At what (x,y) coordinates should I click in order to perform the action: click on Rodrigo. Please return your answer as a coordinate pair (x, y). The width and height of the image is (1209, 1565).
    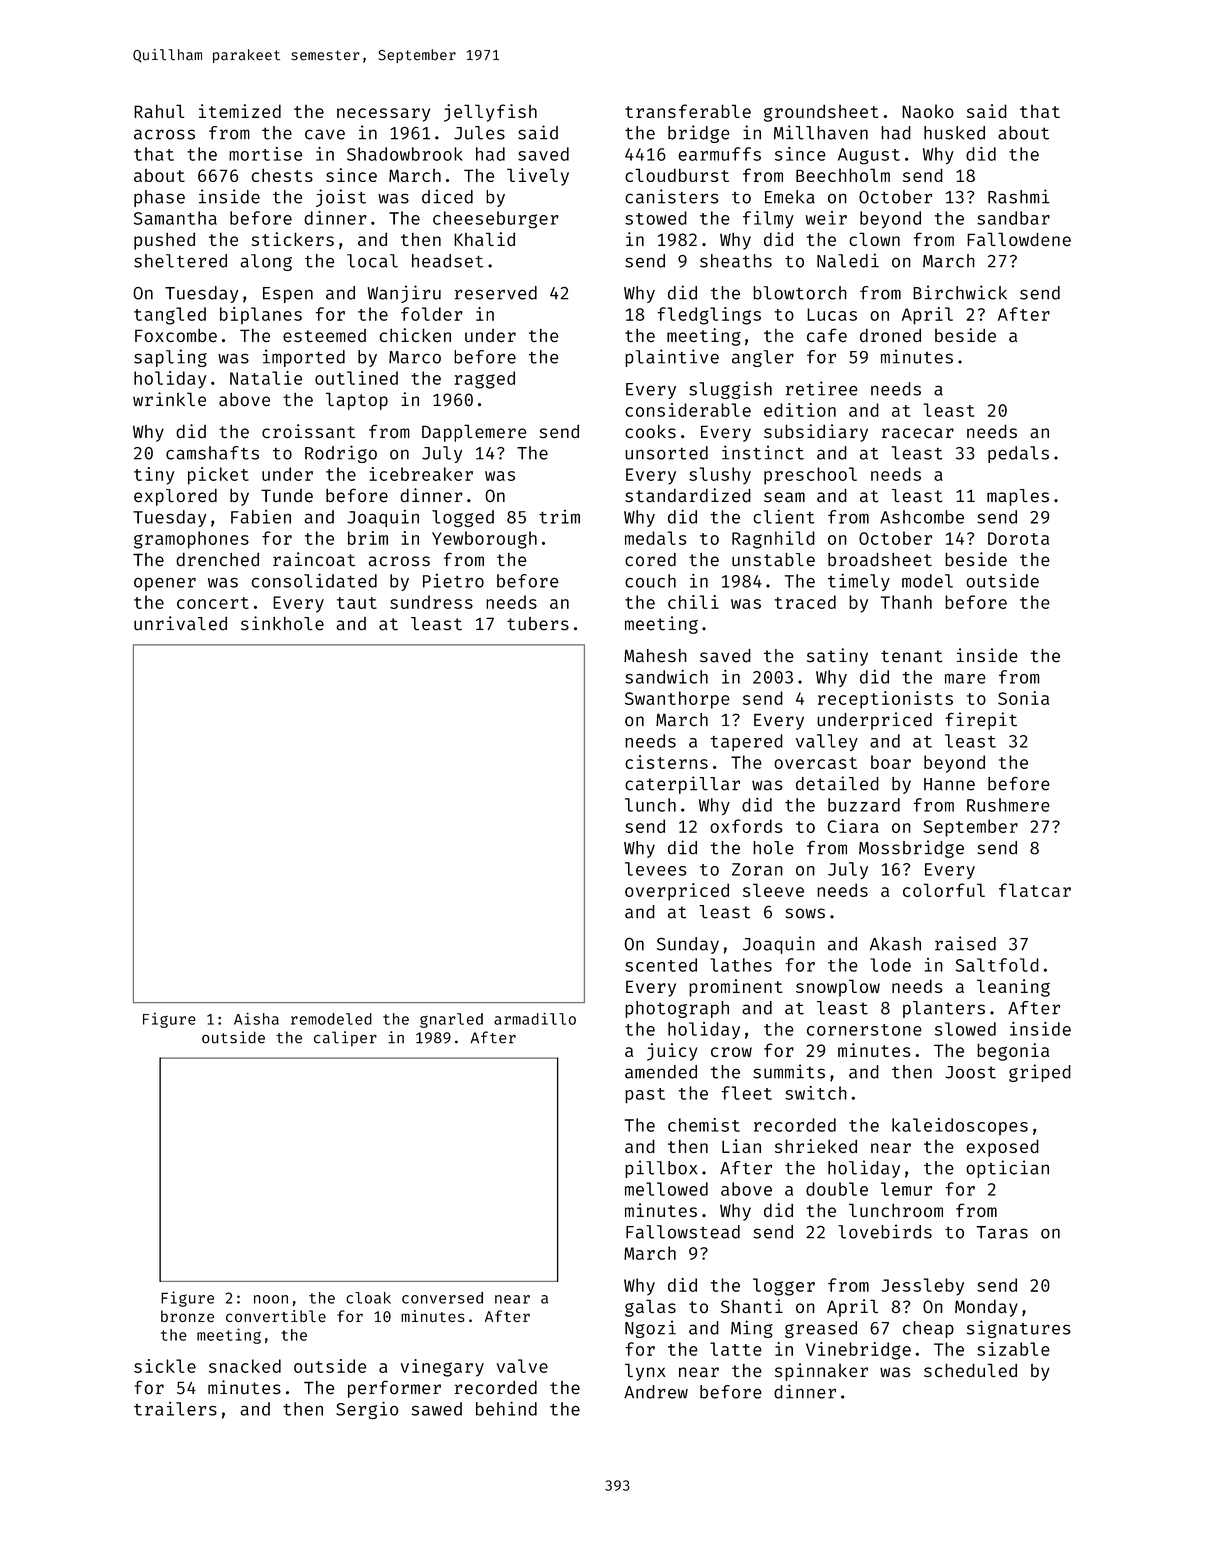
    Looking at the image, I should click on (341, 454).
